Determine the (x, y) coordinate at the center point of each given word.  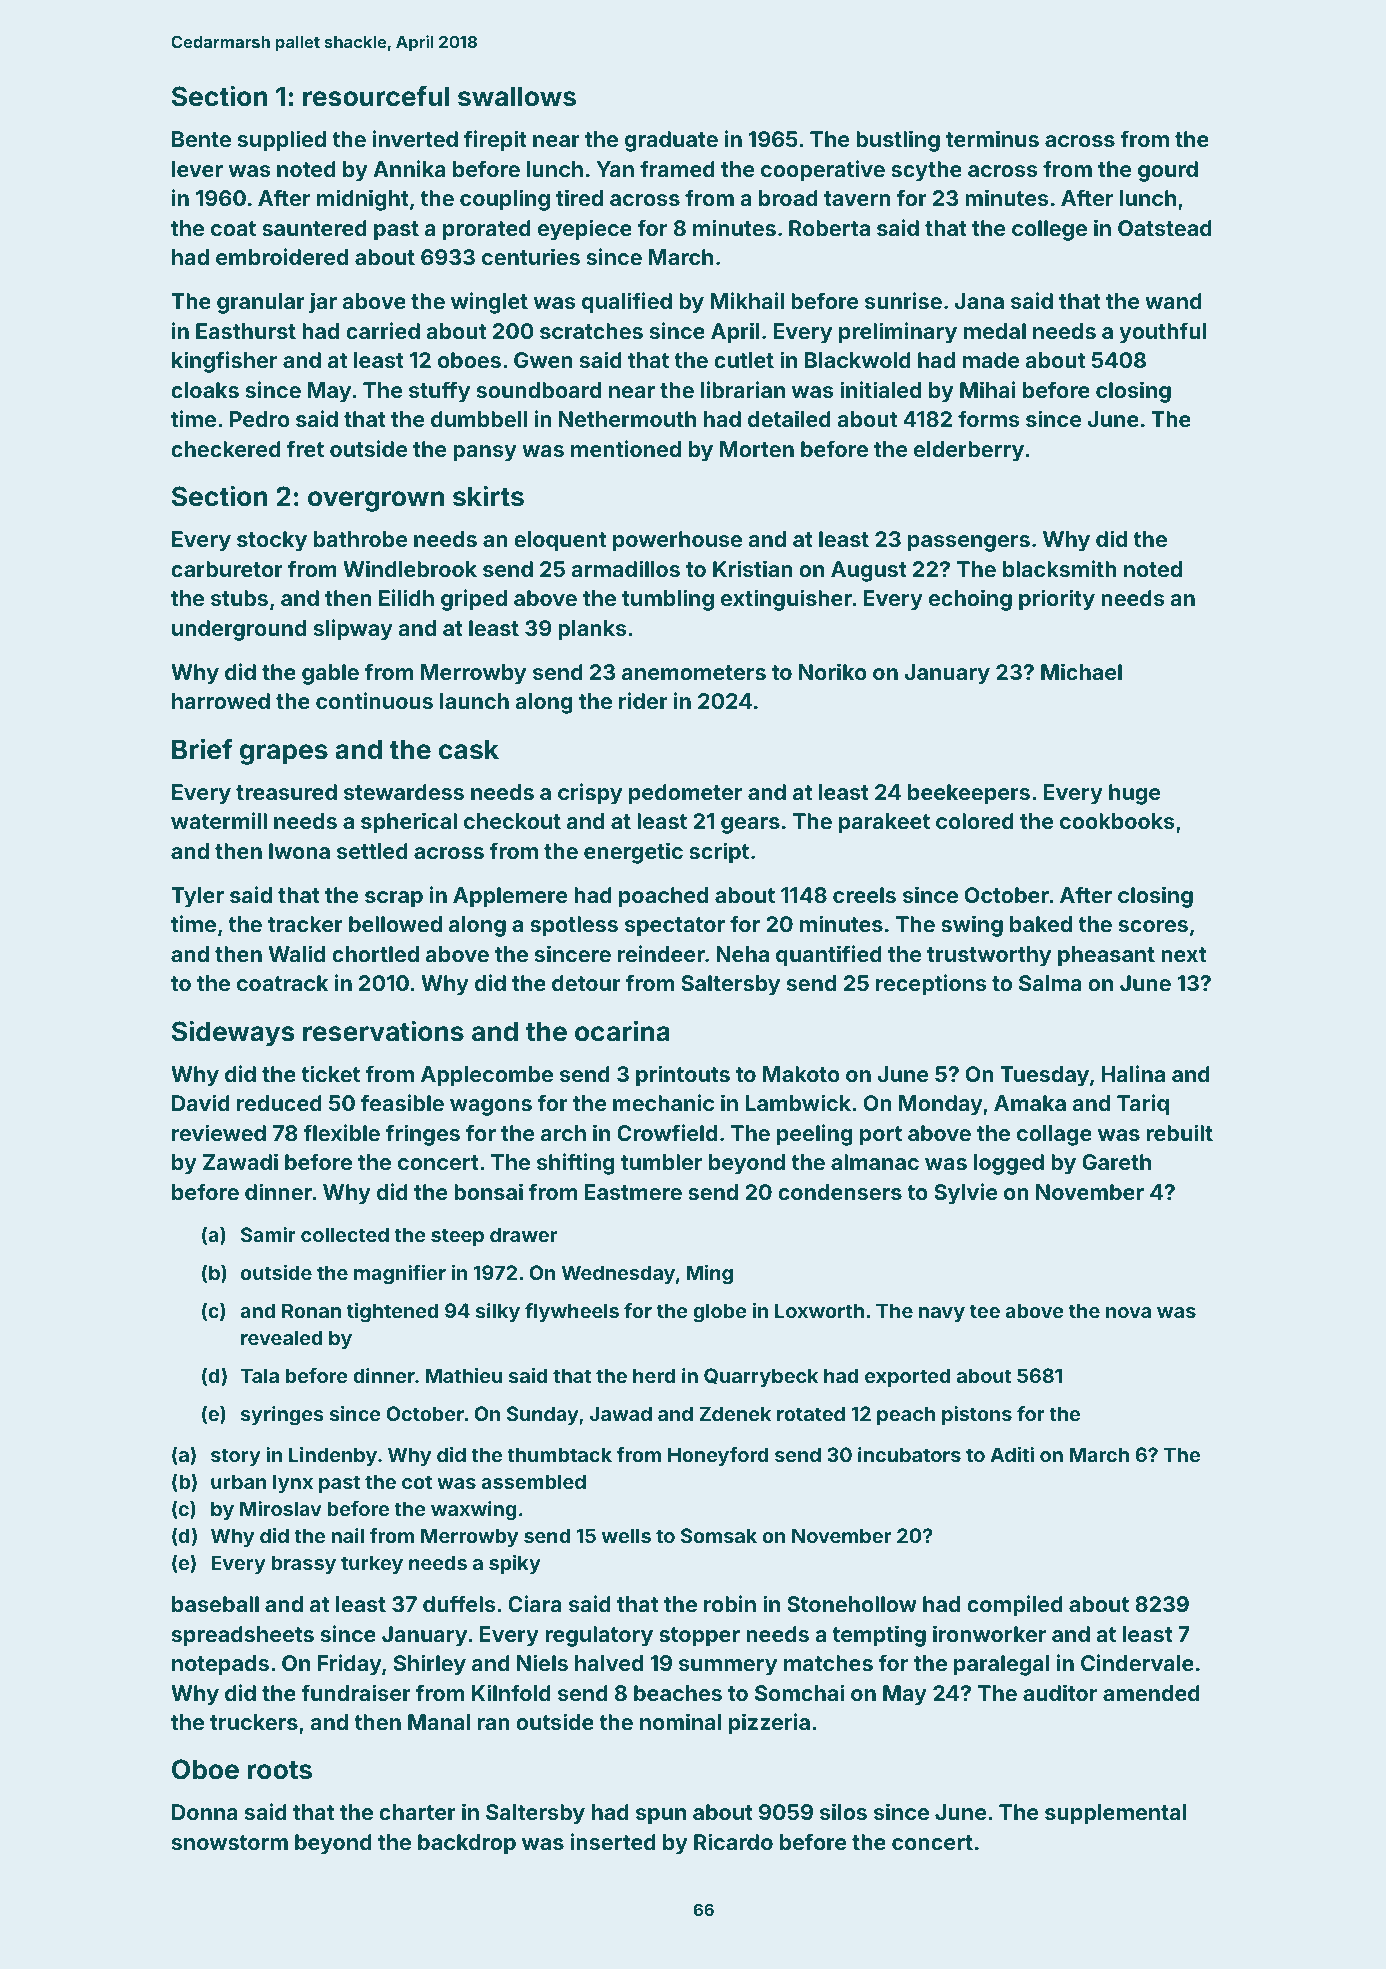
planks (592, 630)
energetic (633, 853)
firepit (495, 141)
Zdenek (735, 1413)
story (236, 1457)
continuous (374, 700)
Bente (201, 139)
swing (972, 926)
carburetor (227, 569)
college (1049, 230)
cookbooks (1117, 821)
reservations (383, 1031)
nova (1128, 1312)
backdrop (467, 1844)
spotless (574, 926)
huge (1135, 794)
